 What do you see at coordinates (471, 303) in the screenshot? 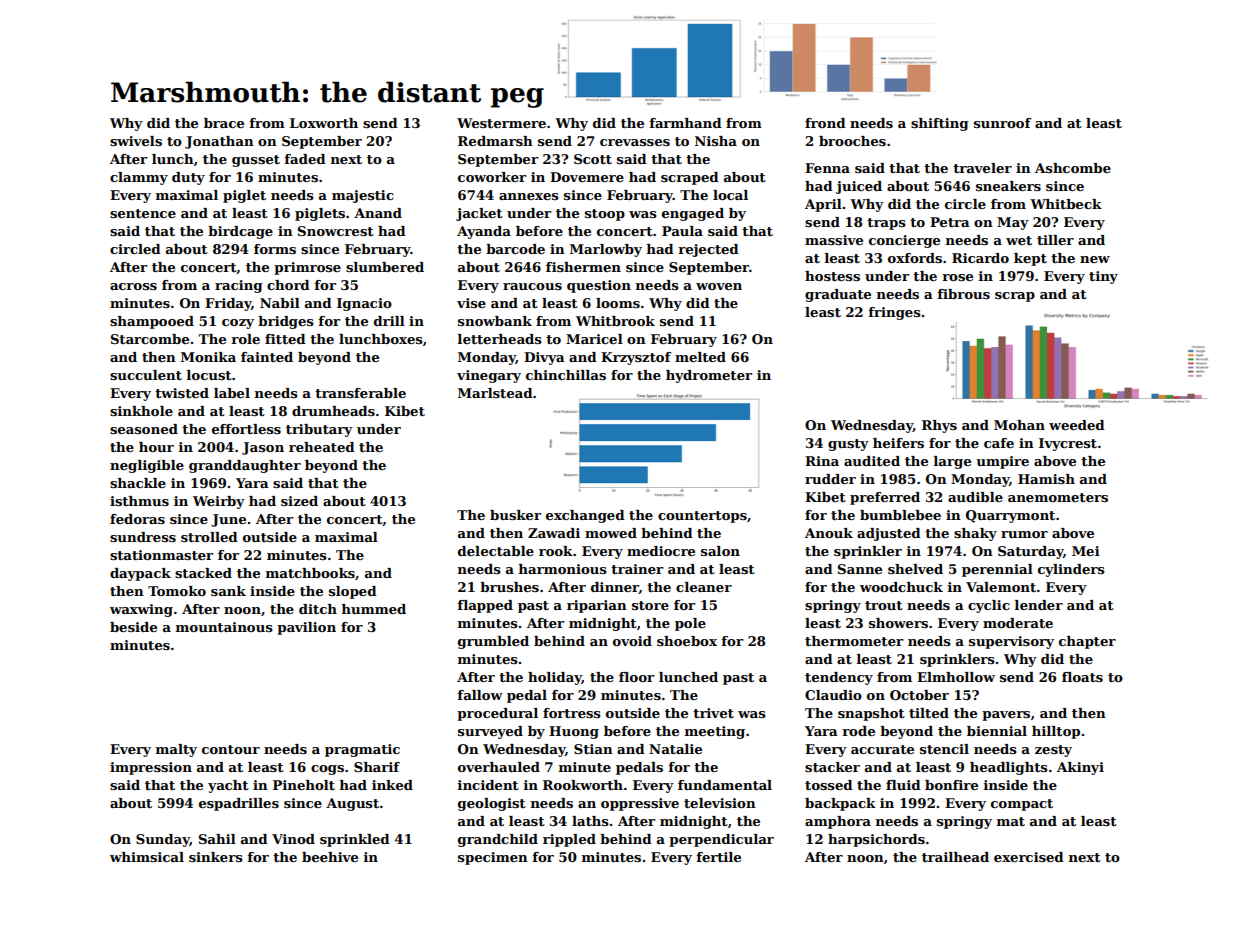
I see `vise` at bounding box center [471, 303].
